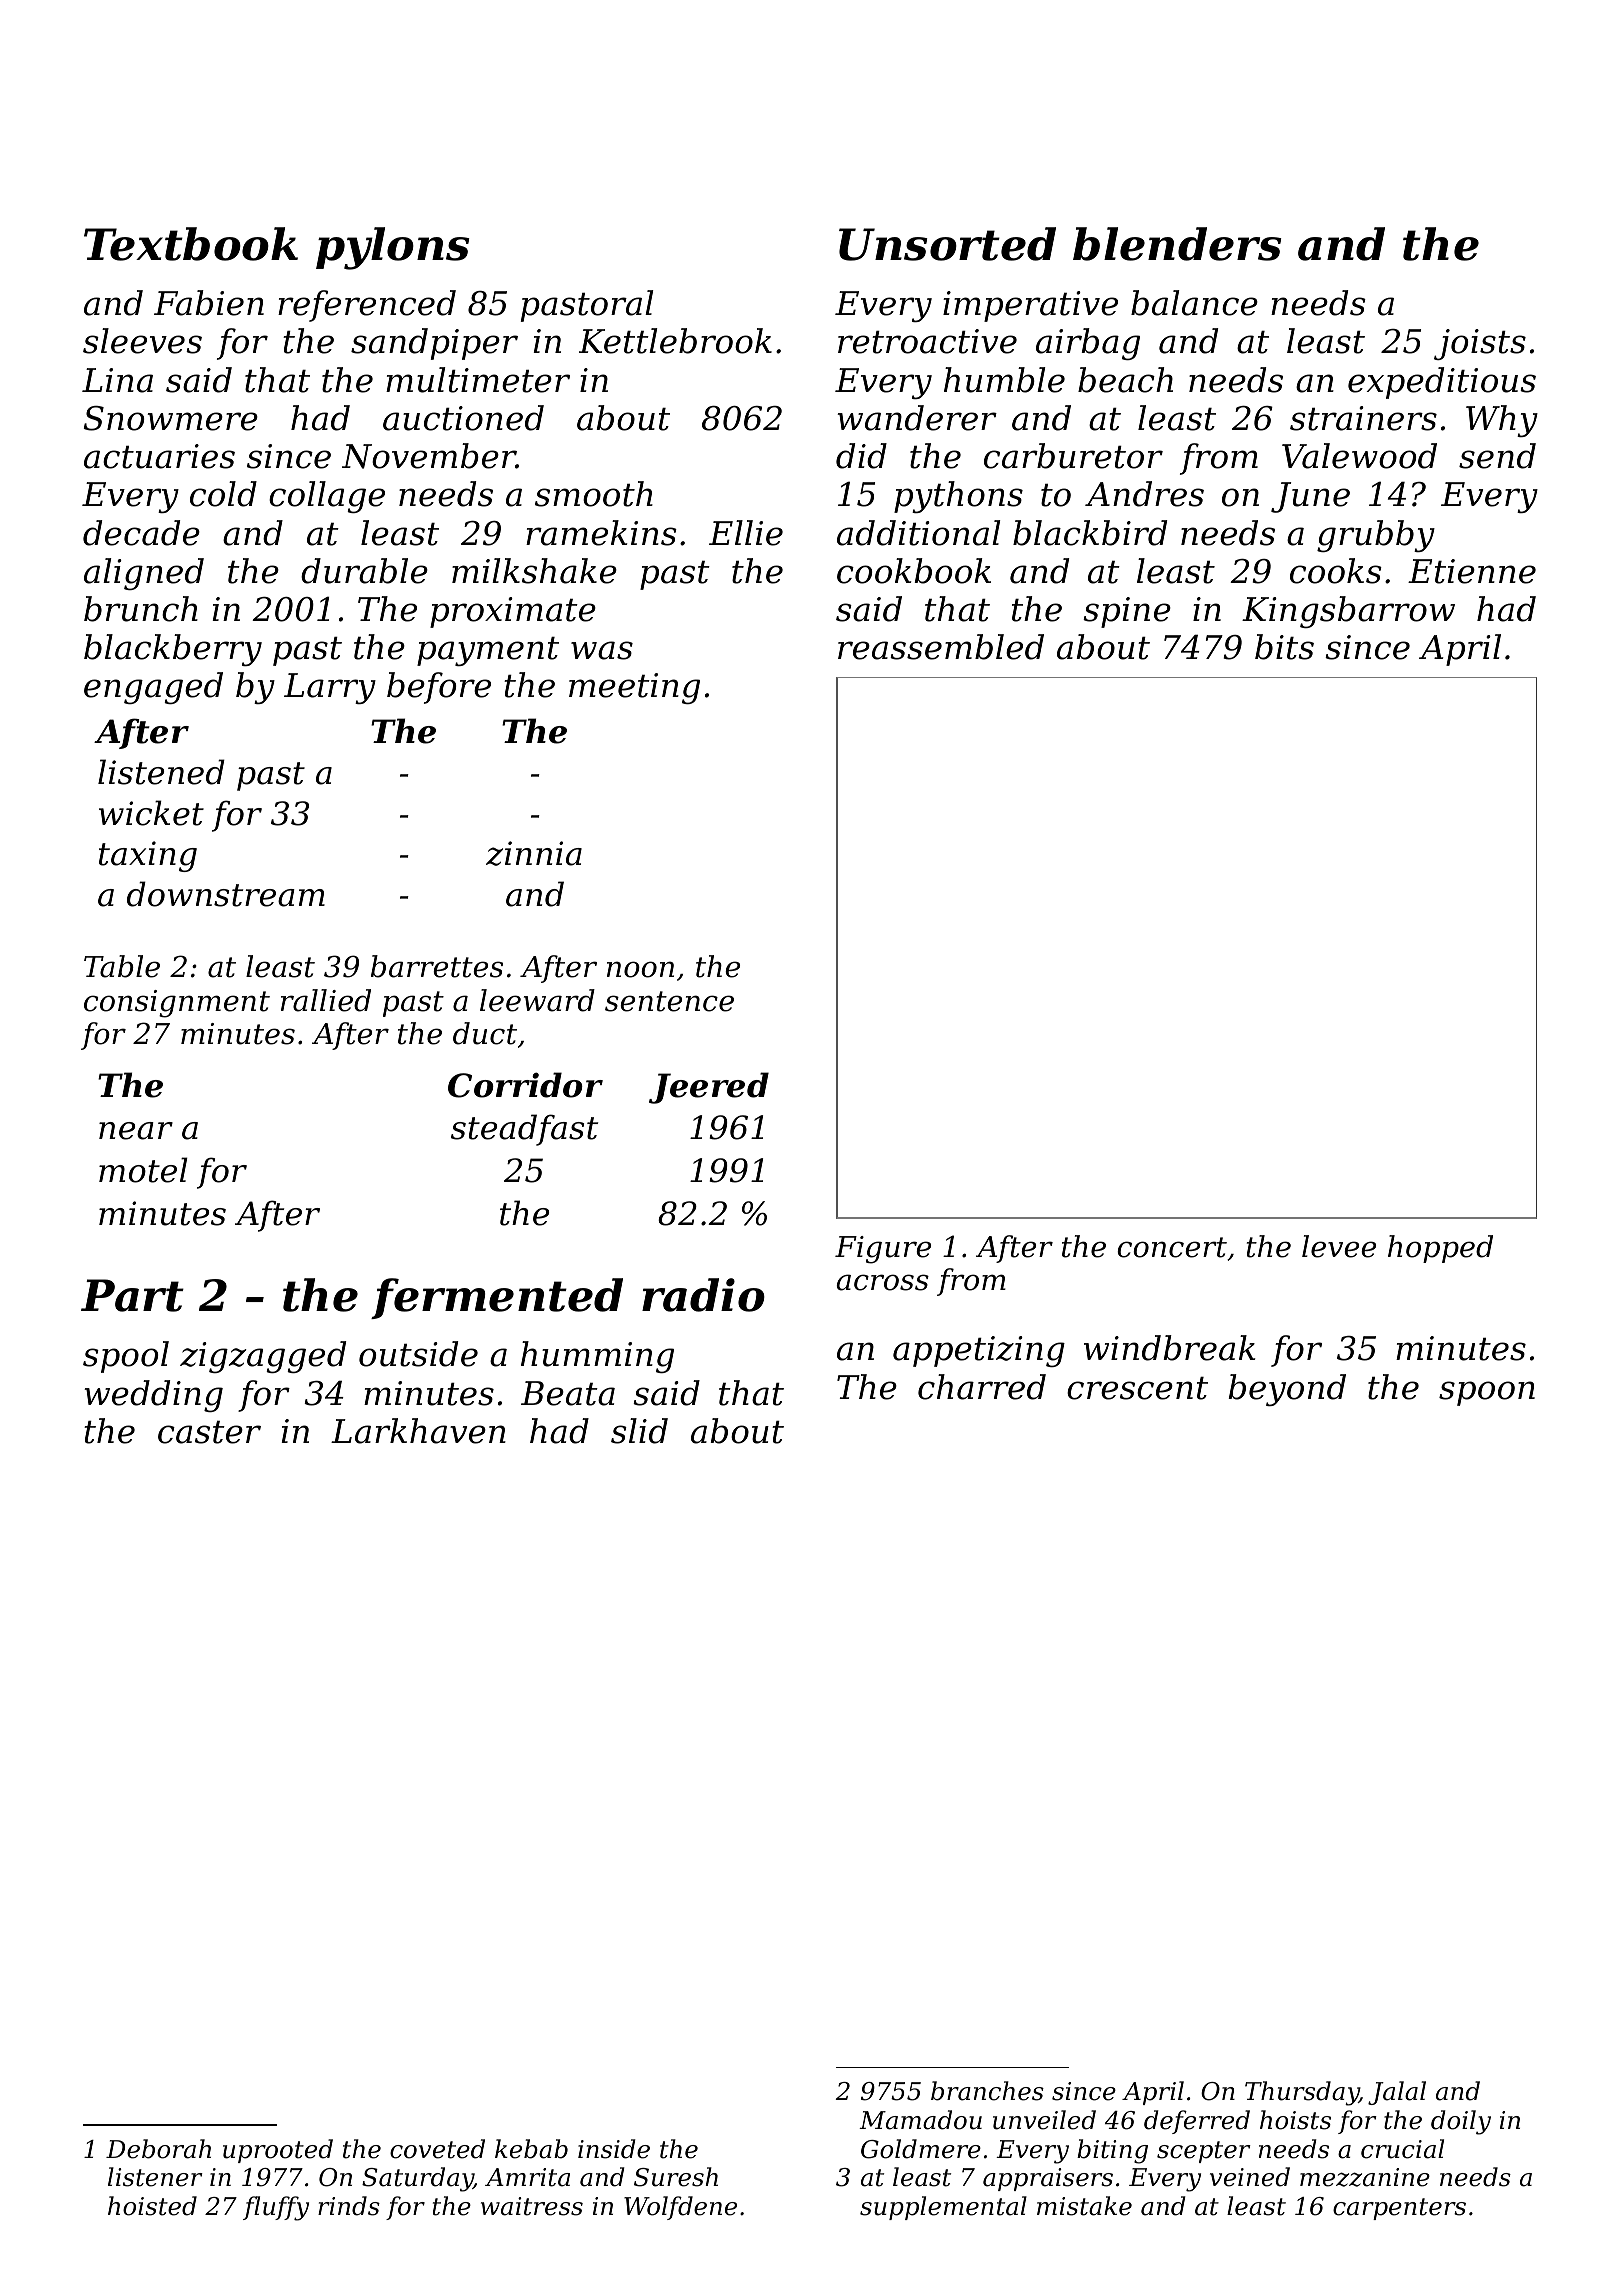 The image size is (1620, 2292). I want to click on Unsorted, so click(947, 244).
